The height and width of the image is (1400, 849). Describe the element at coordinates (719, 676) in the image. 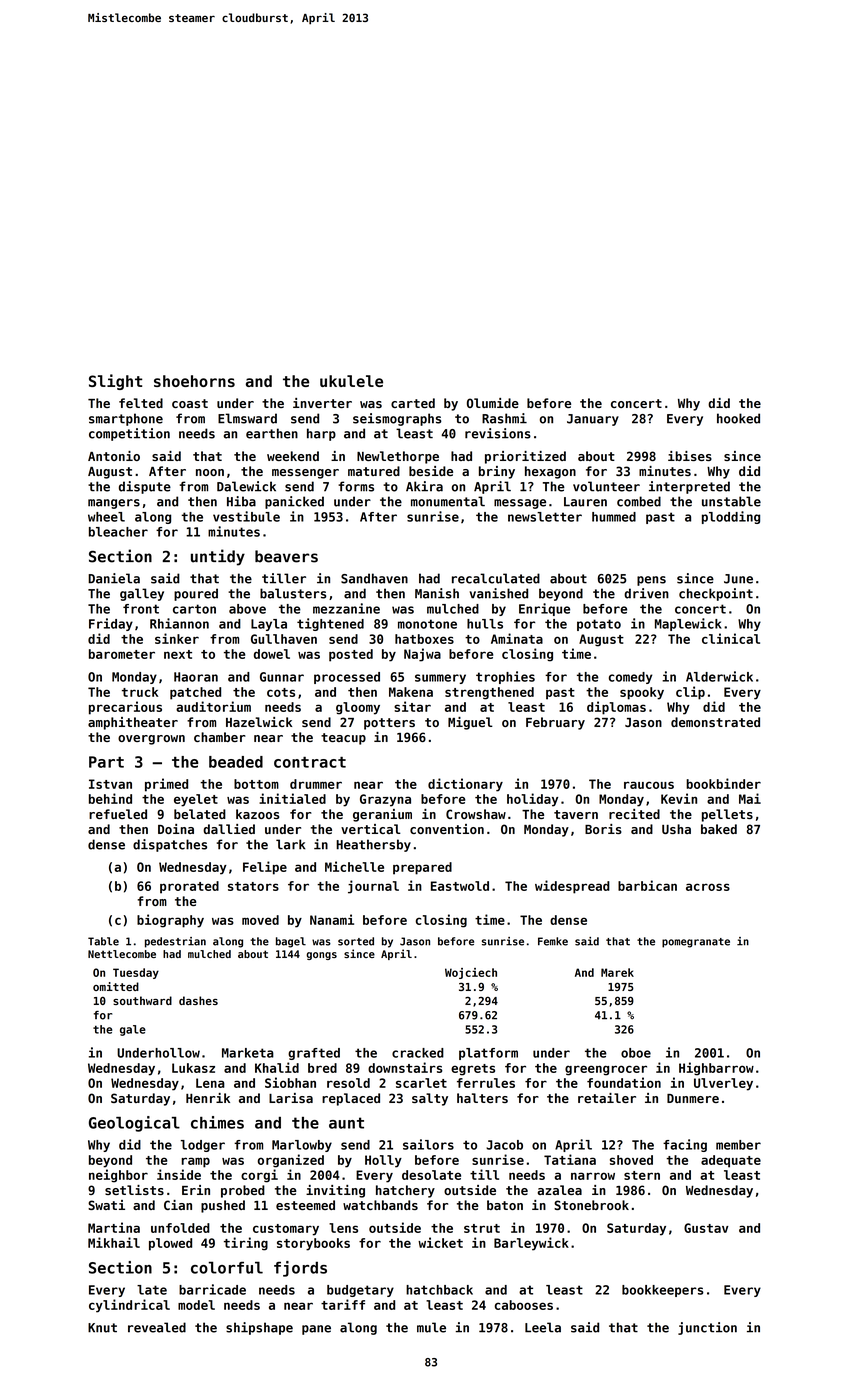

I see `Alderwick` at that location.
